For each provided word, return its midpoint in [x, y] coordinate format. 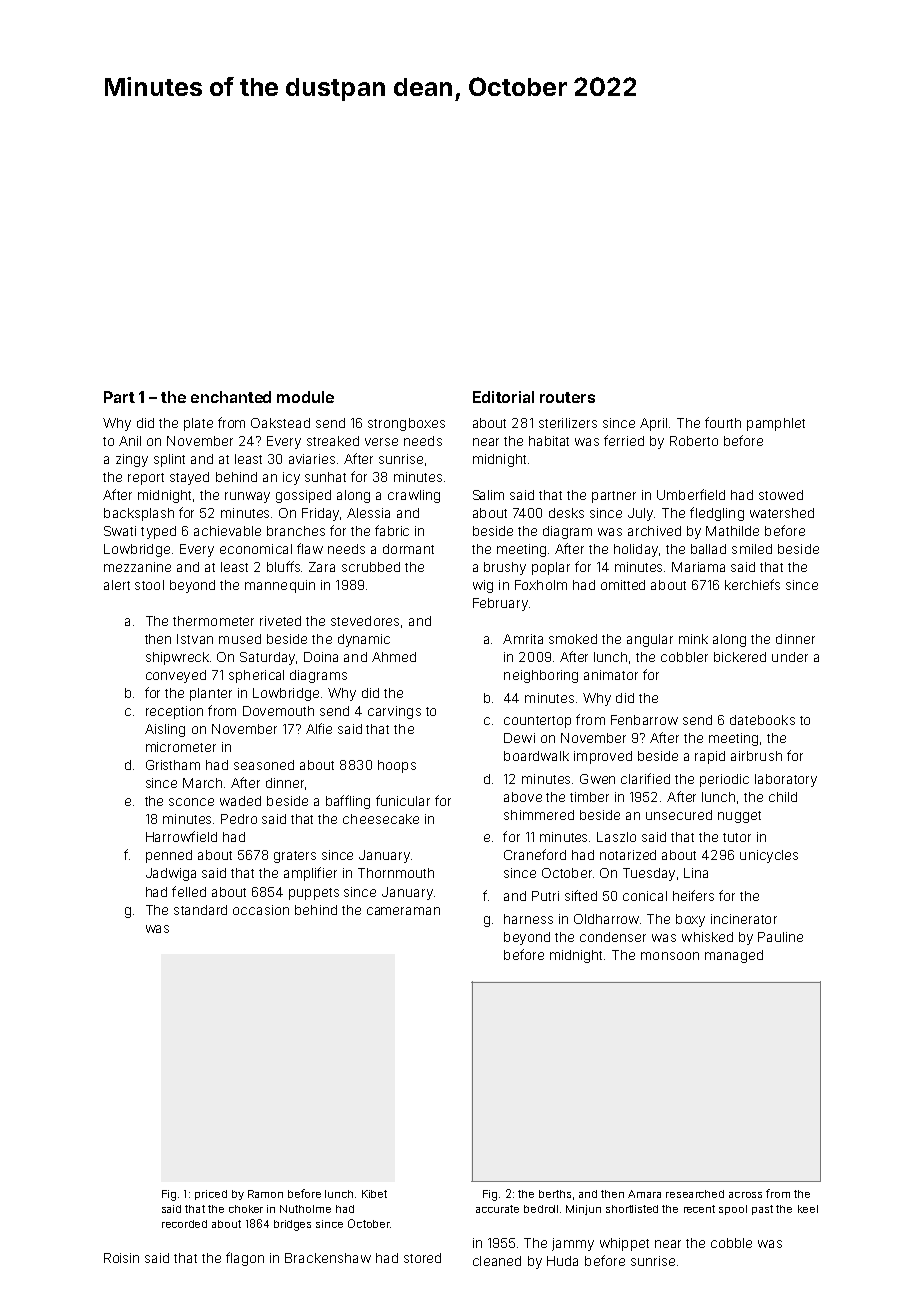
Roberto [694, 441]
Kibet [374, 1194]
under [790, 657]
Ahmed [394, 657]
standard [200, 910]
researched [695, 1194]
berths [555, 1194]
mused [240, 639]
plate [198, 424]
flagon [245, 1259]
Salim [488, 495]
